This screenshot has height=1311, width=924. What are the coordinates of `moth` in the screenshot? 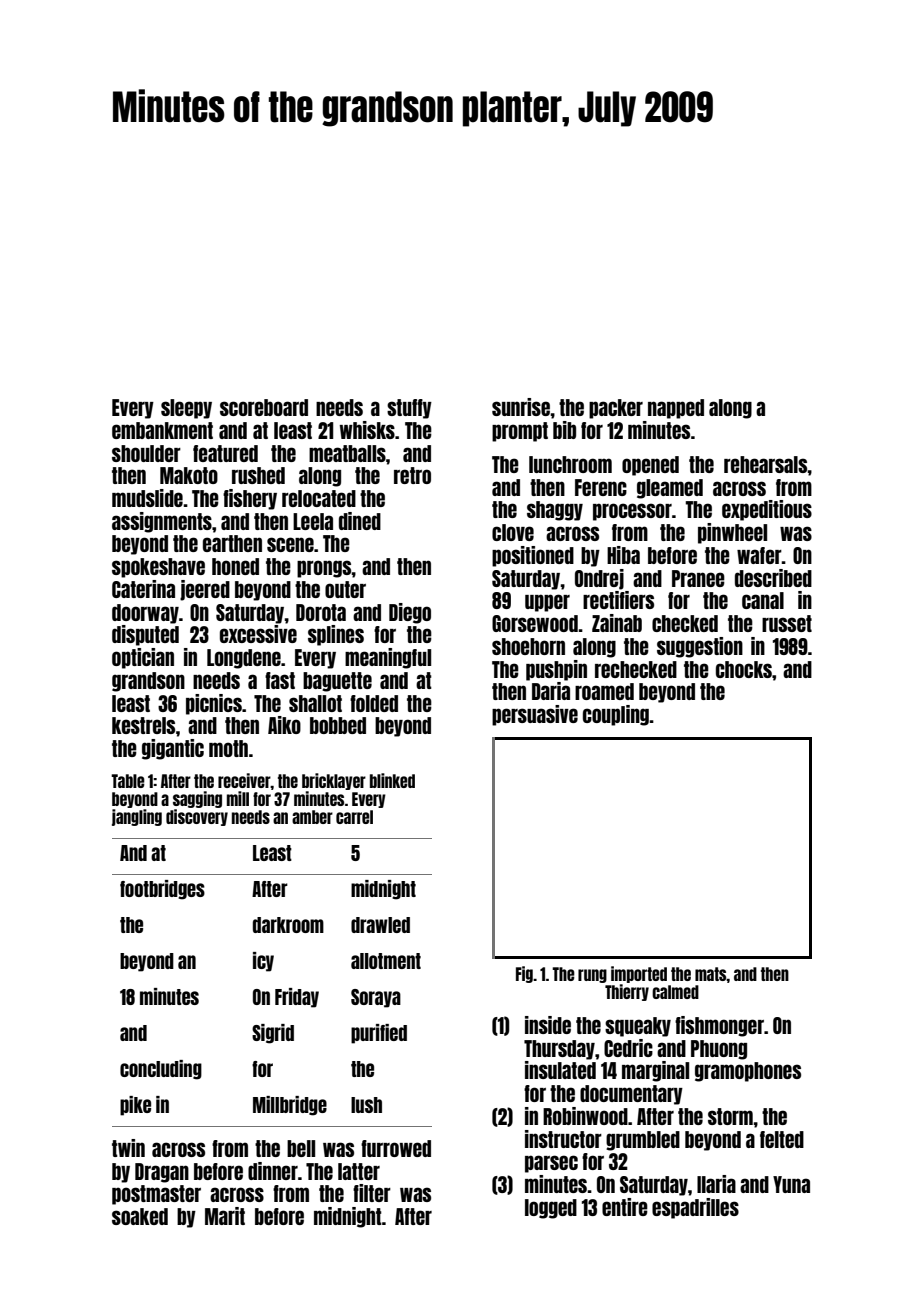 It's located at (228, 748).
